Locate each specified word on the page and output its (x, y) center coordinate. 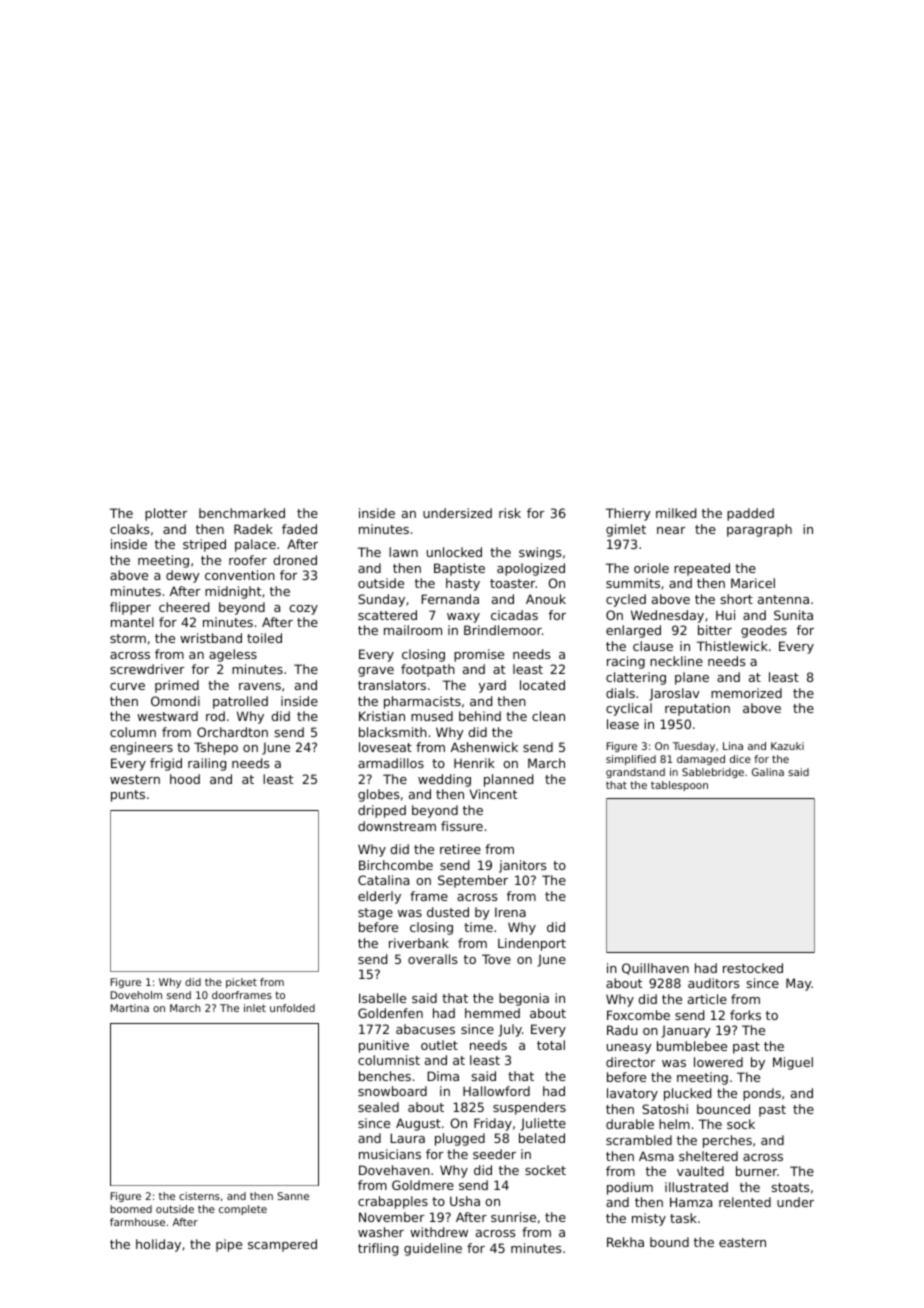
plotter (166, 514)
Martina (130, 1008)
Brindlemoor (503, 630)
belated (542, 1138)
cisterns (199, 1196)
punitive (384, 1046)
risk (510, 513)
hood (185, 779)
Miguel (793, 1063)
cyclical (629, 709)
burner (757, 1171)
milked (676, 513)
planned (508, 780)
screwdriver (147, 669)
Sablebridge (713, 773)
